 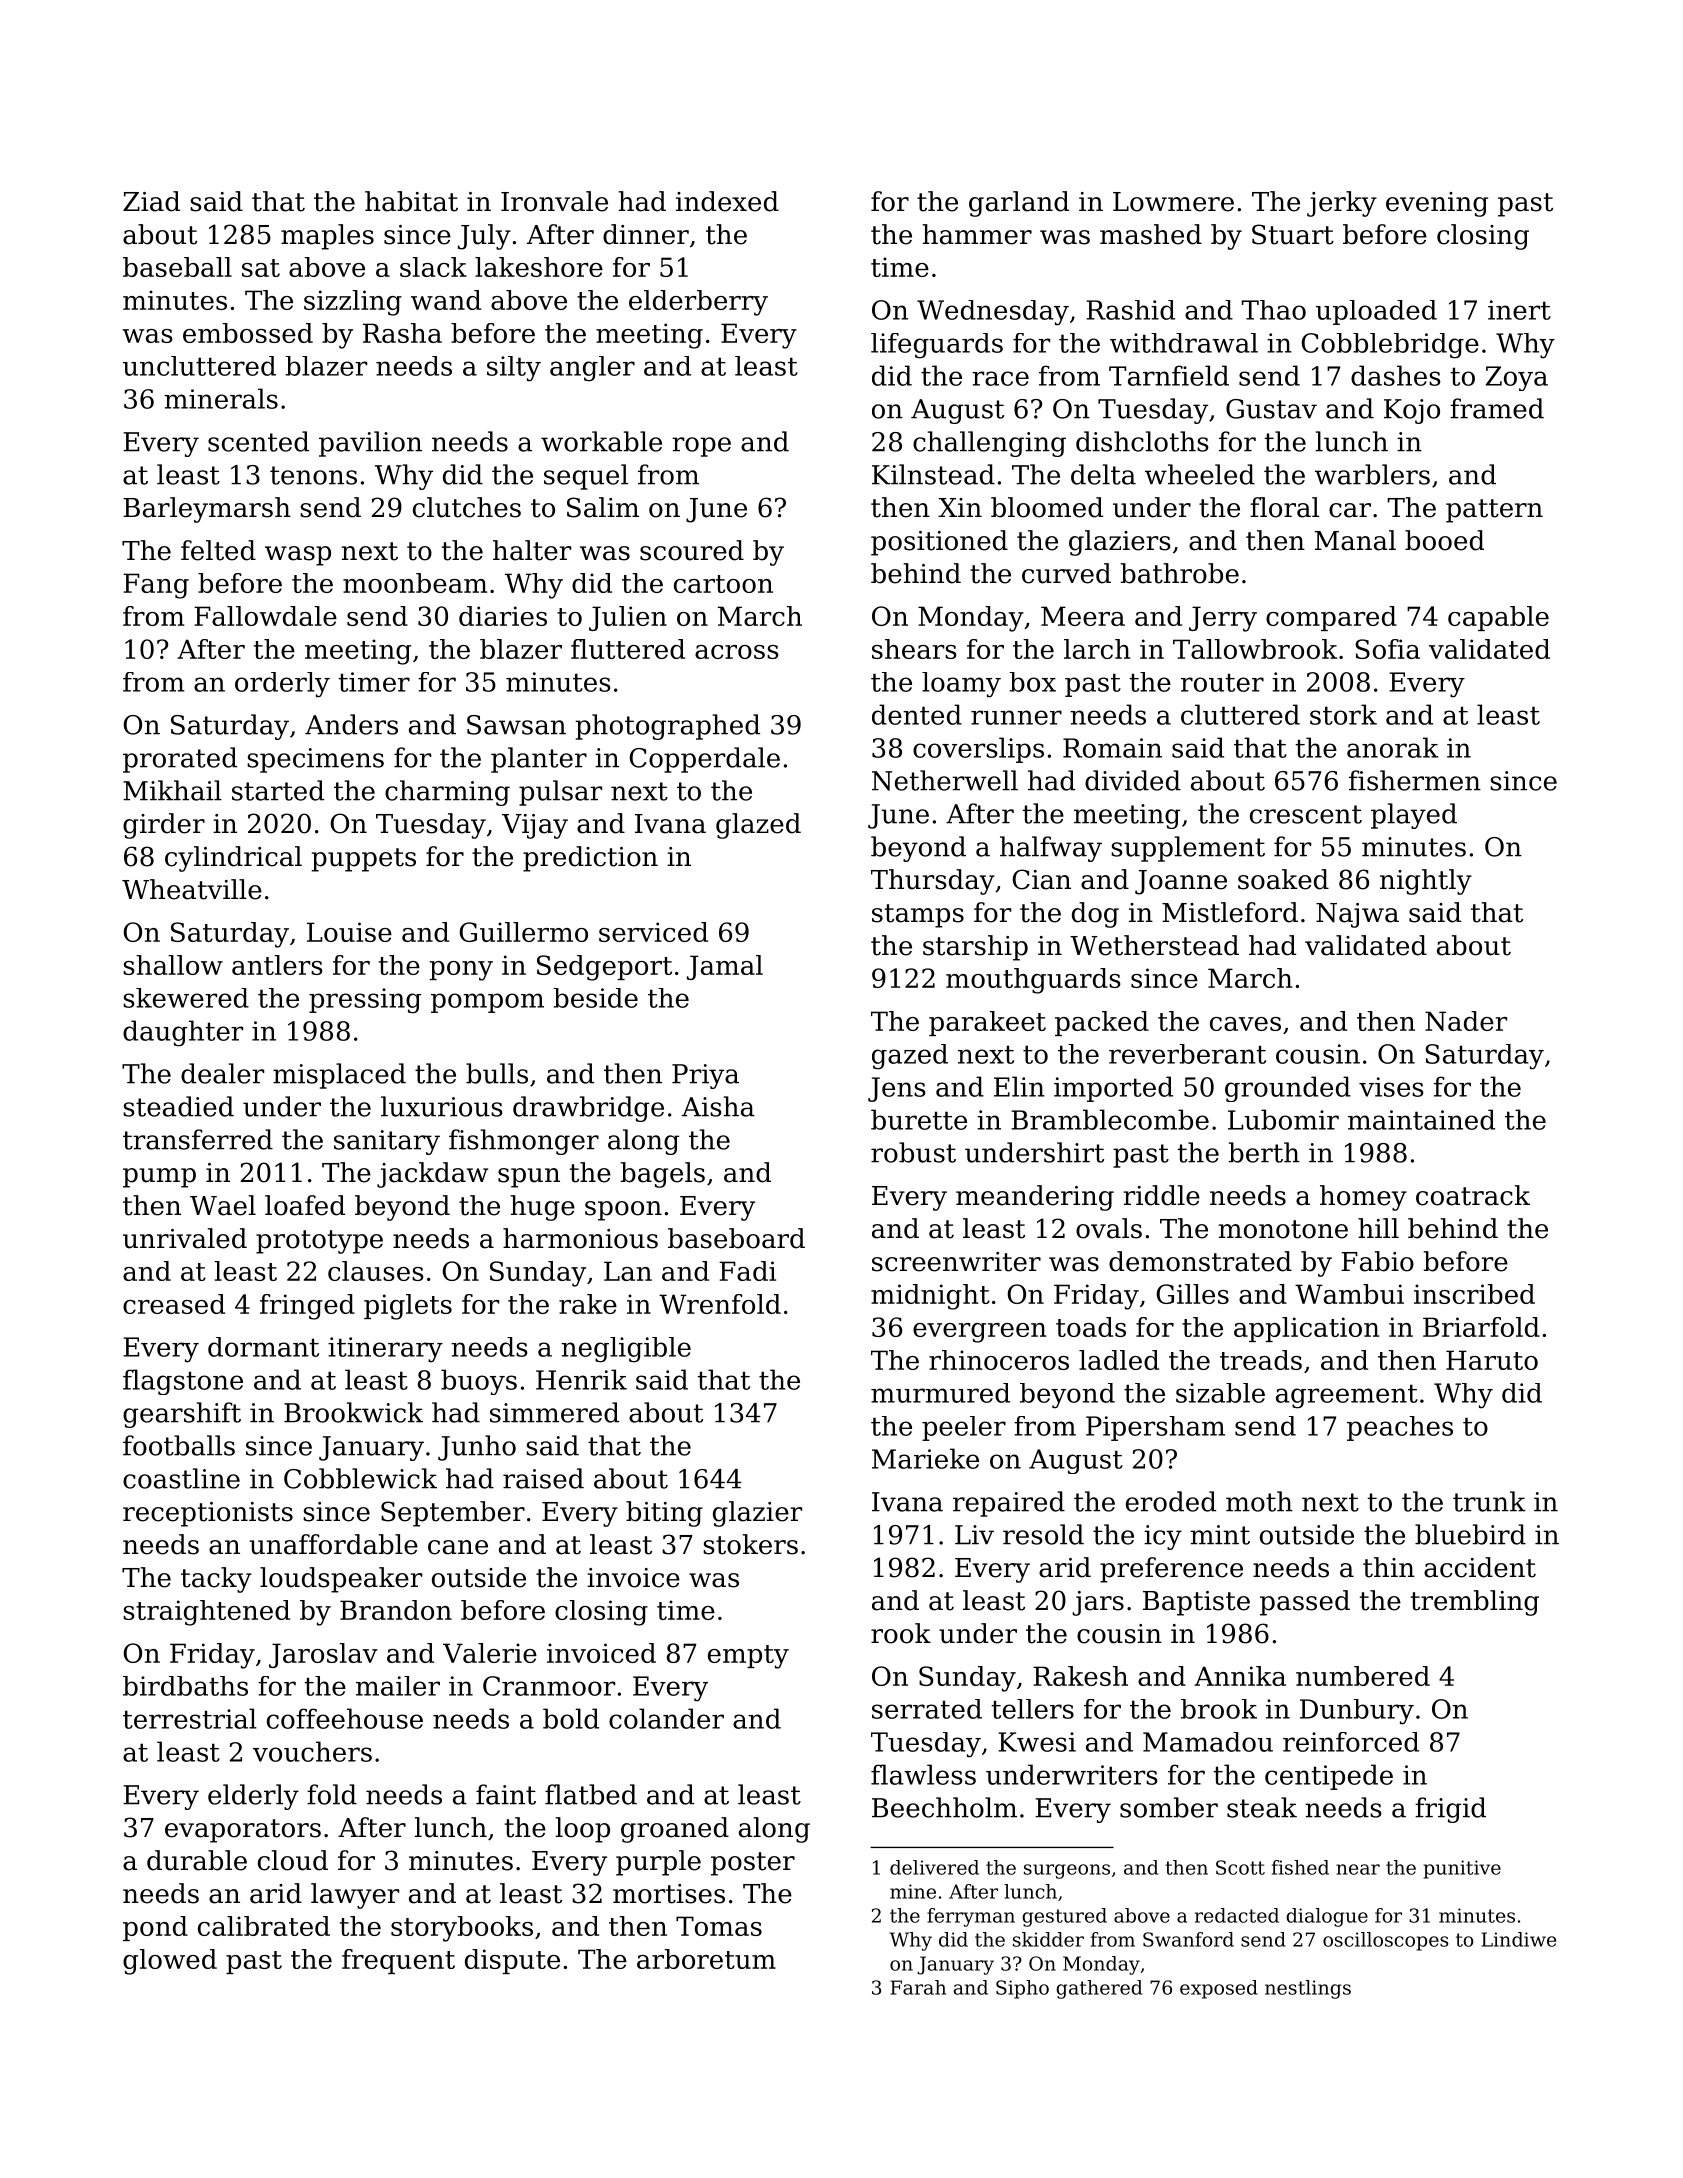 I want to click on Ziad, so click(x=151, y=201).
